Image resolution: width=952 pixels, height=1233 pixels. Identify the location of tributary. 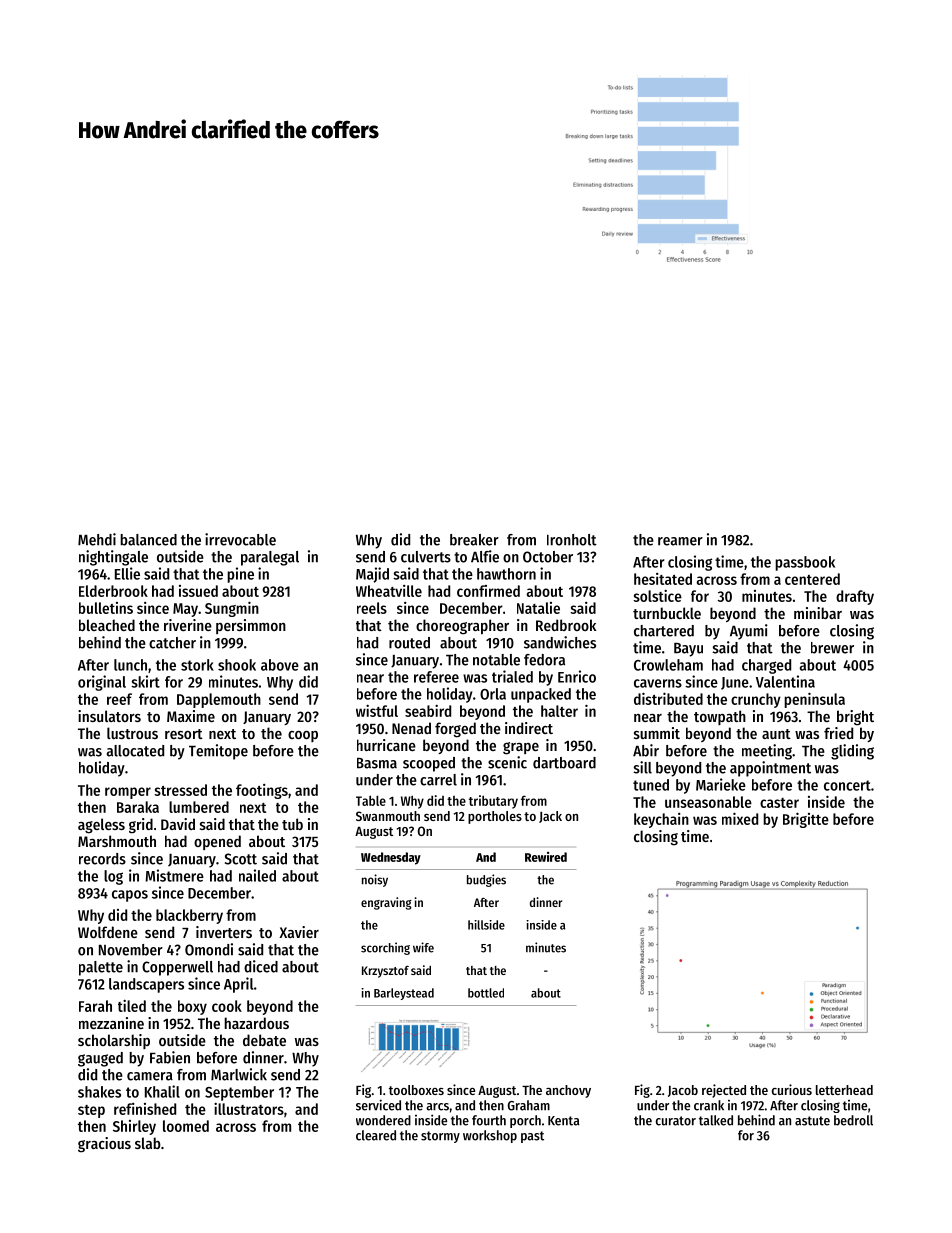
(493, 802).
